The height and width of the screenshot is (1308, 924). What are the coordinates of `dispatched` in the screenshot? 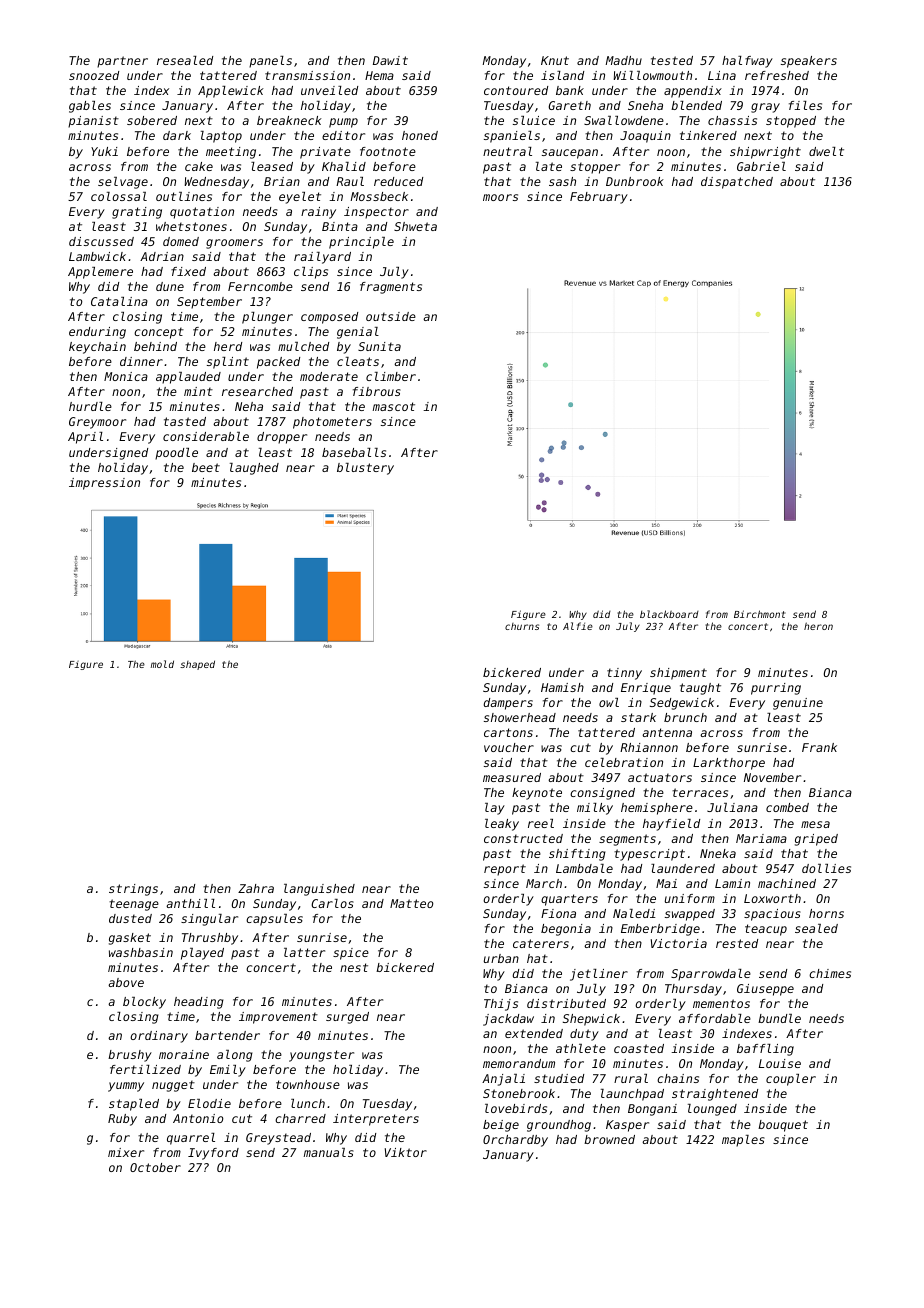 It's located at (737, 183).
